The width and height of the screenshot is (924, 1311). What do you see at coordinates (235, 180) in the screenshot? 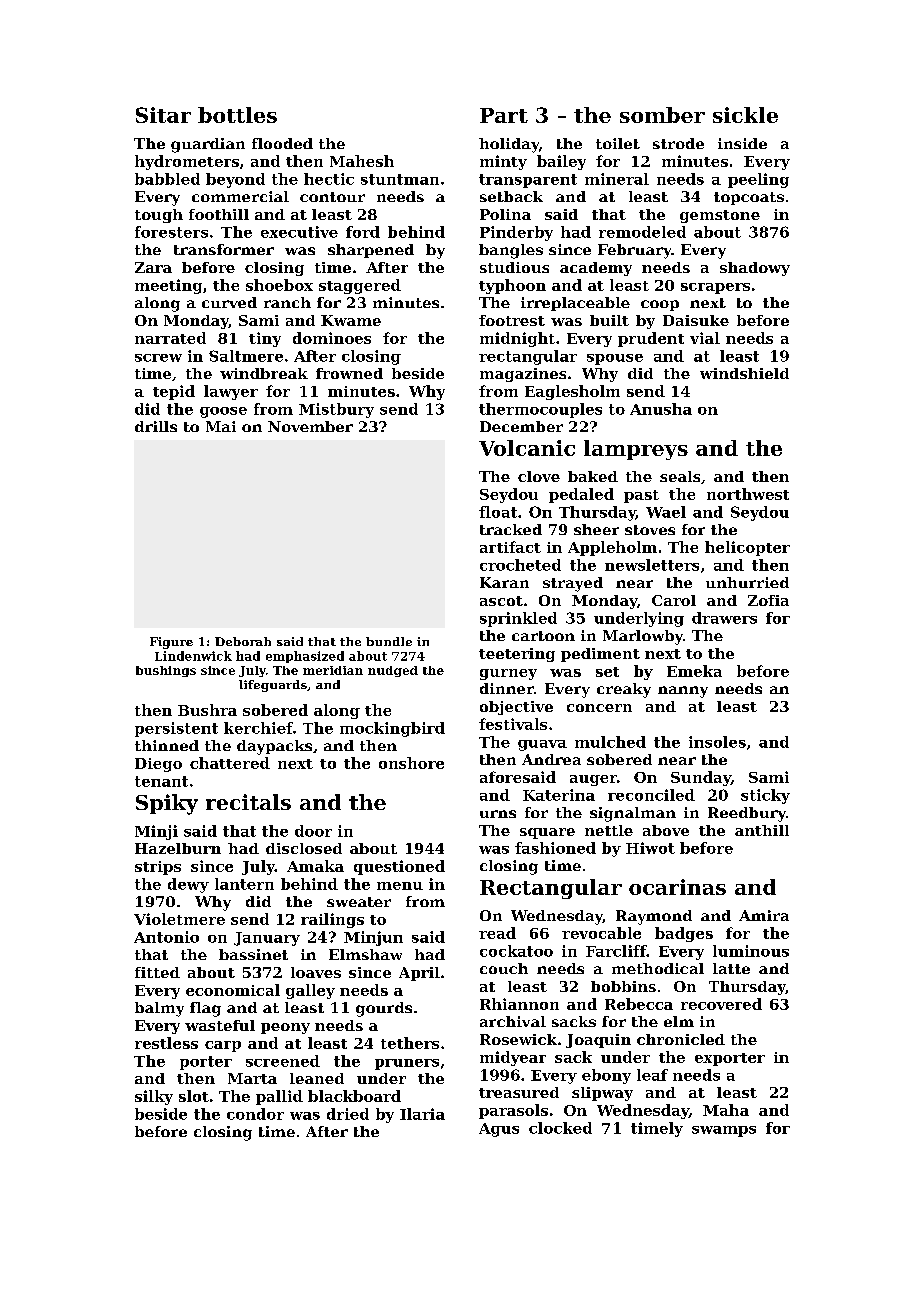
I see `beyond` at bounding box center [235, 180].
